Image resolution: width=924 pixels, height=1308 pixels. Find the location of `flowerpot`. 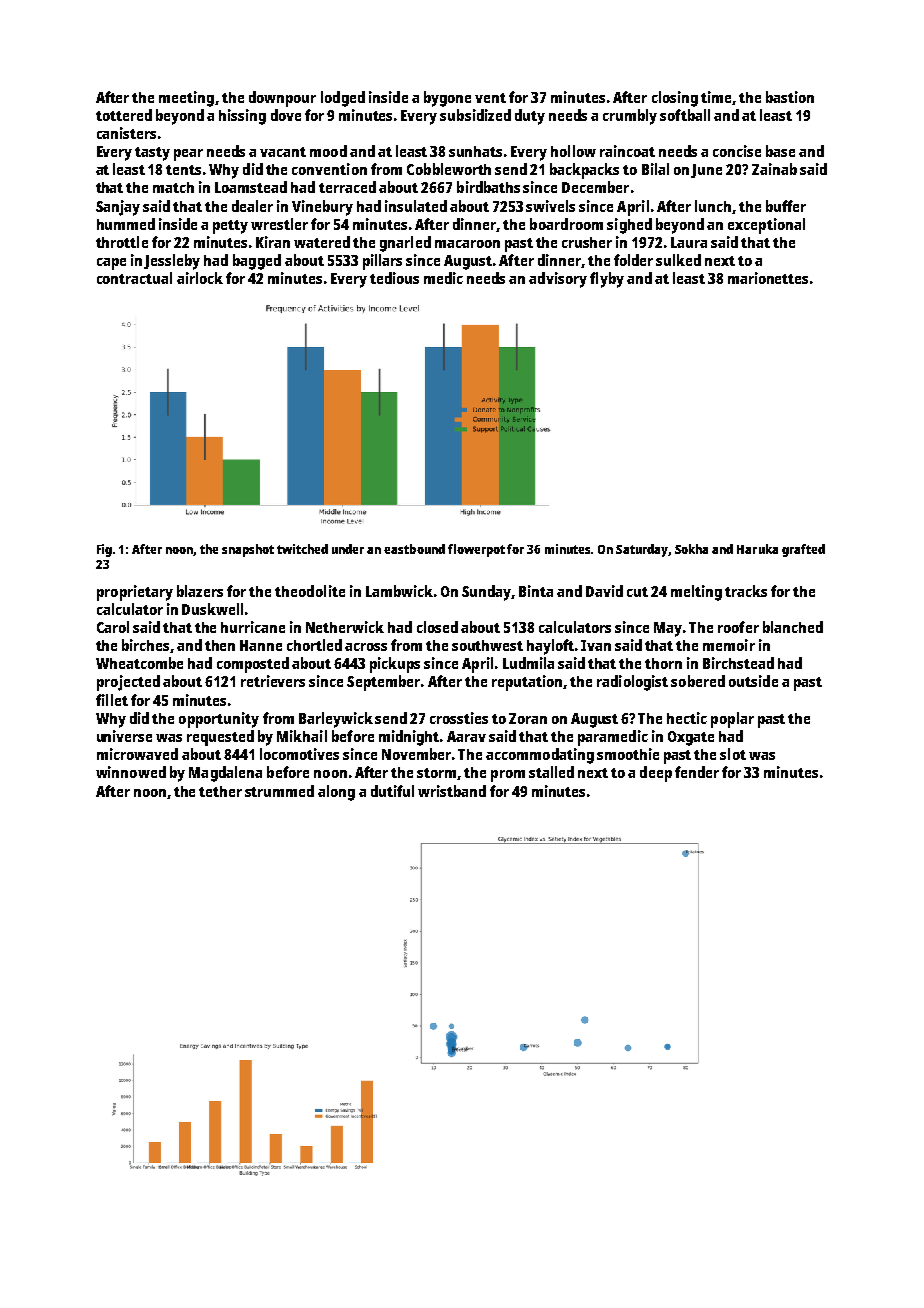

flowerpot is located at coordinates (476, 550).
